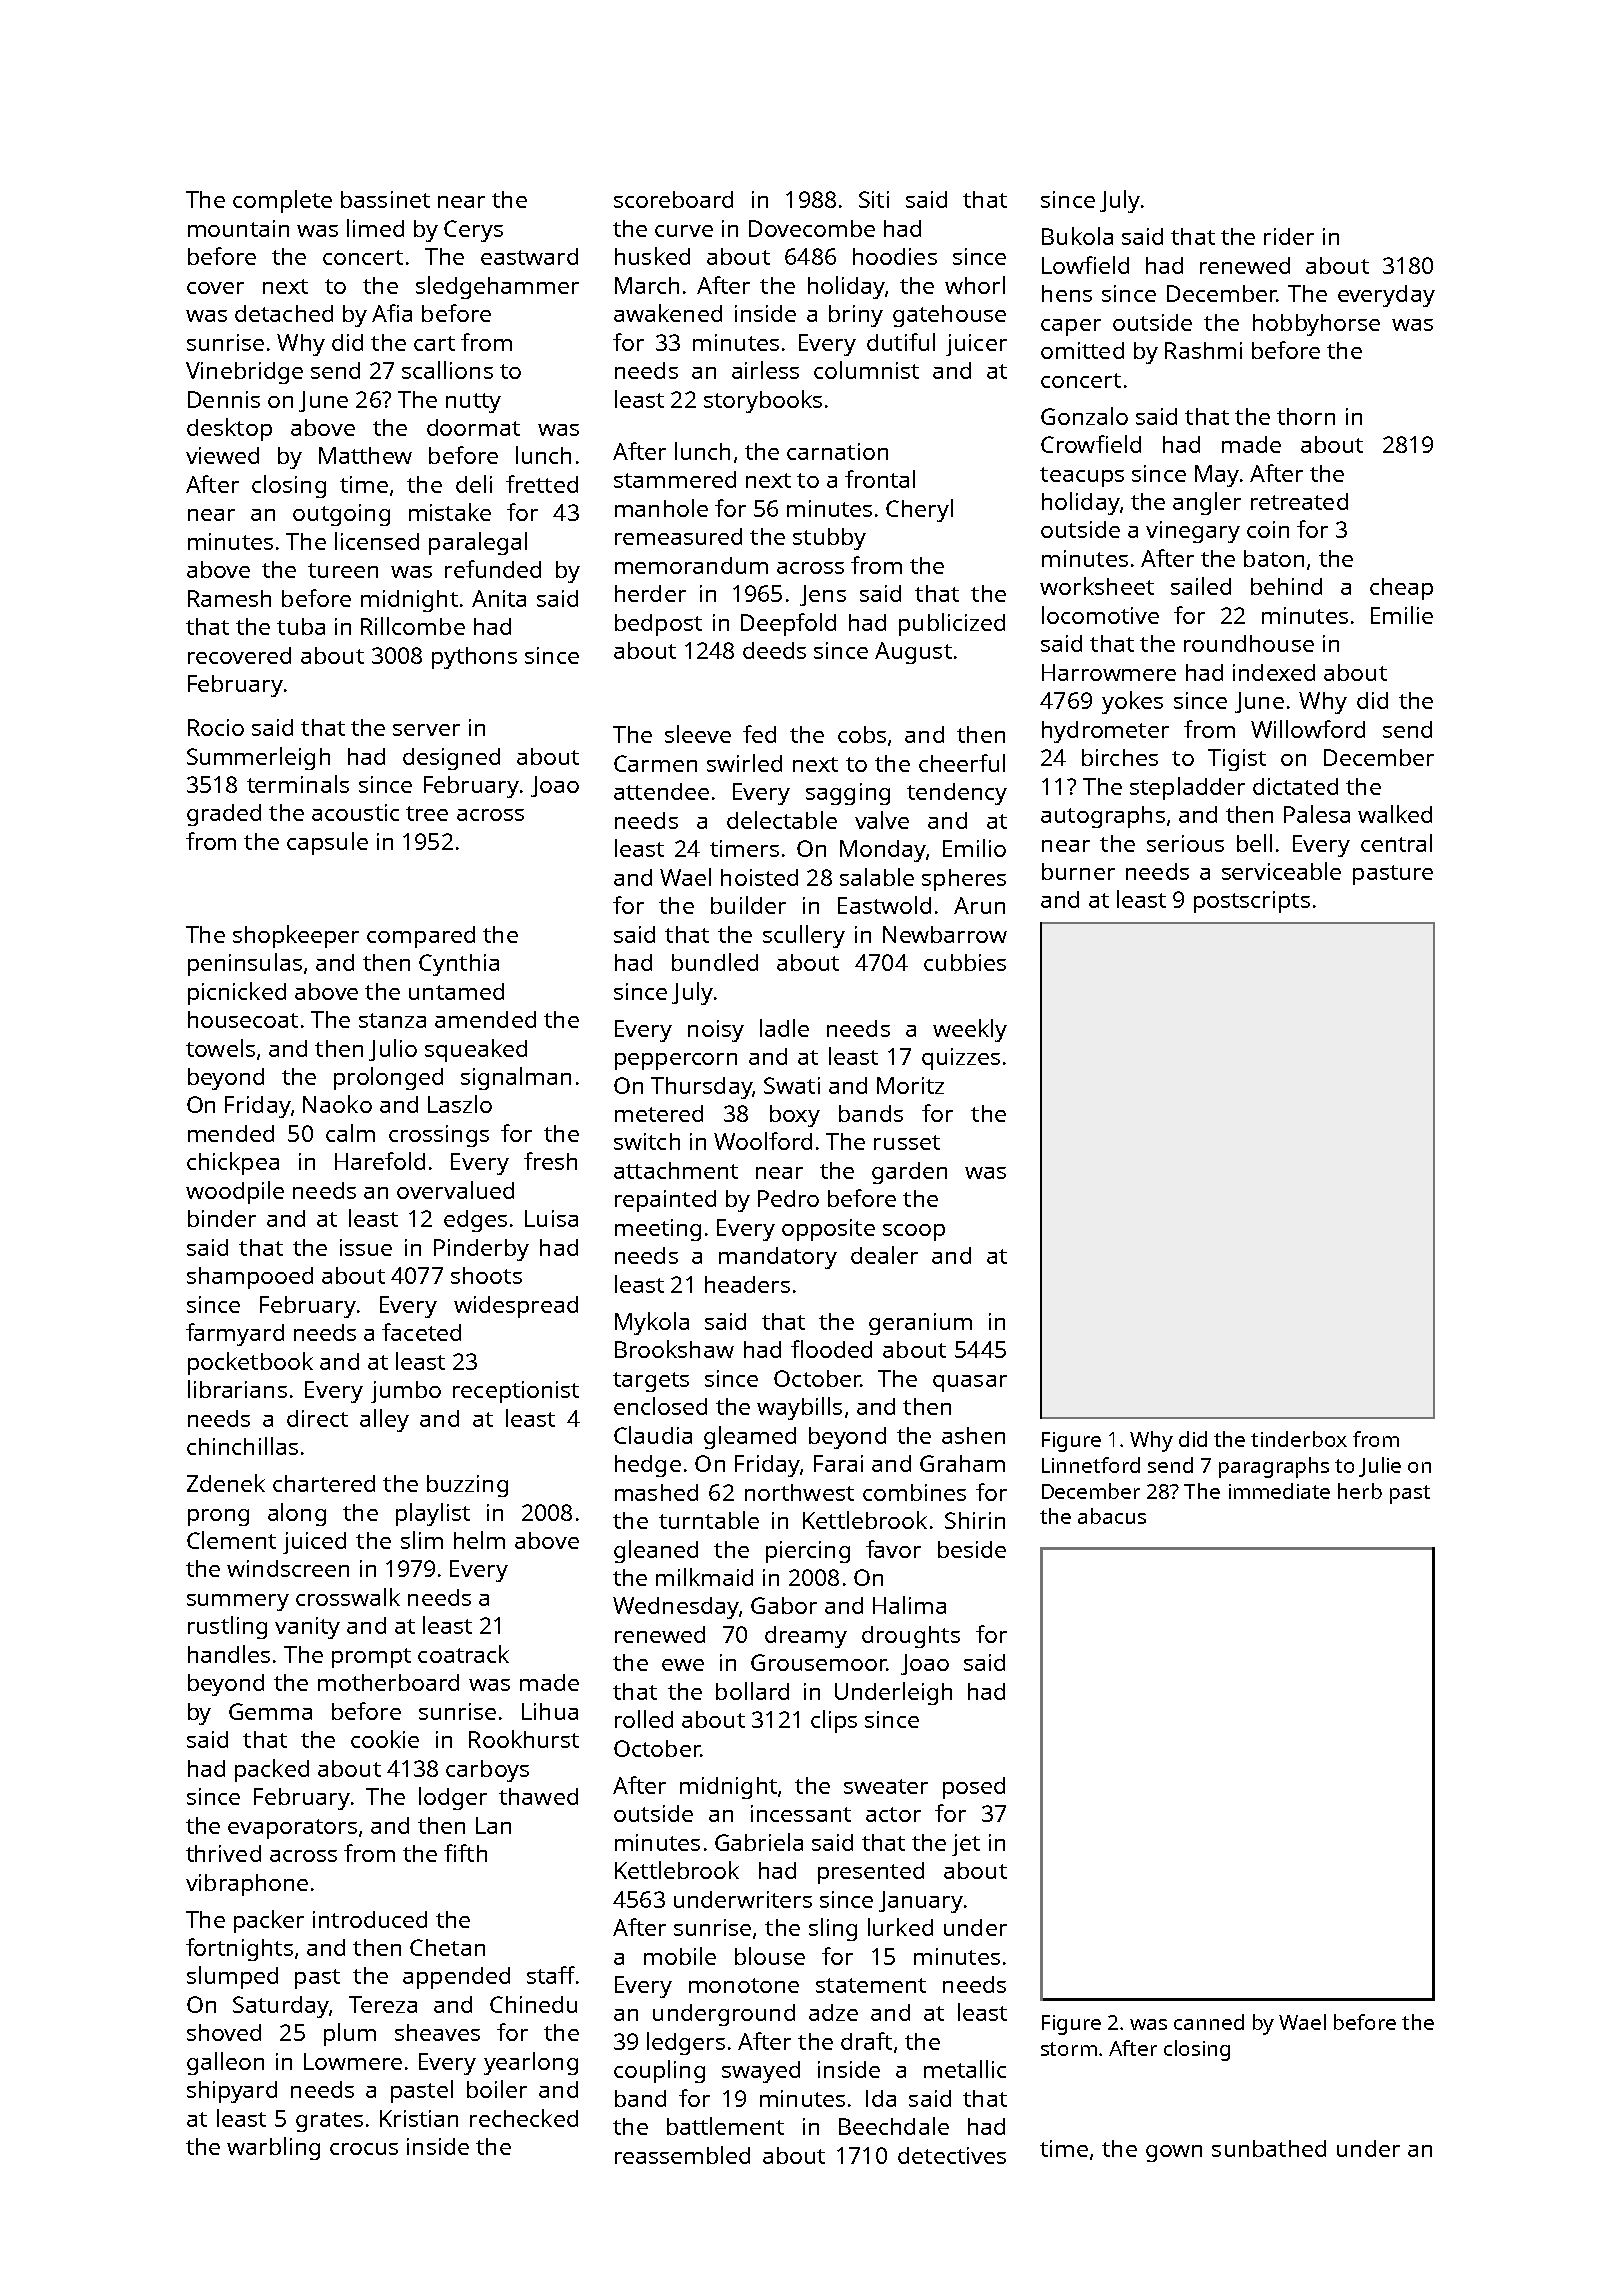 This screenshot has width=1620, height=2292. I want to click on bassinet, so click(385, 199).
